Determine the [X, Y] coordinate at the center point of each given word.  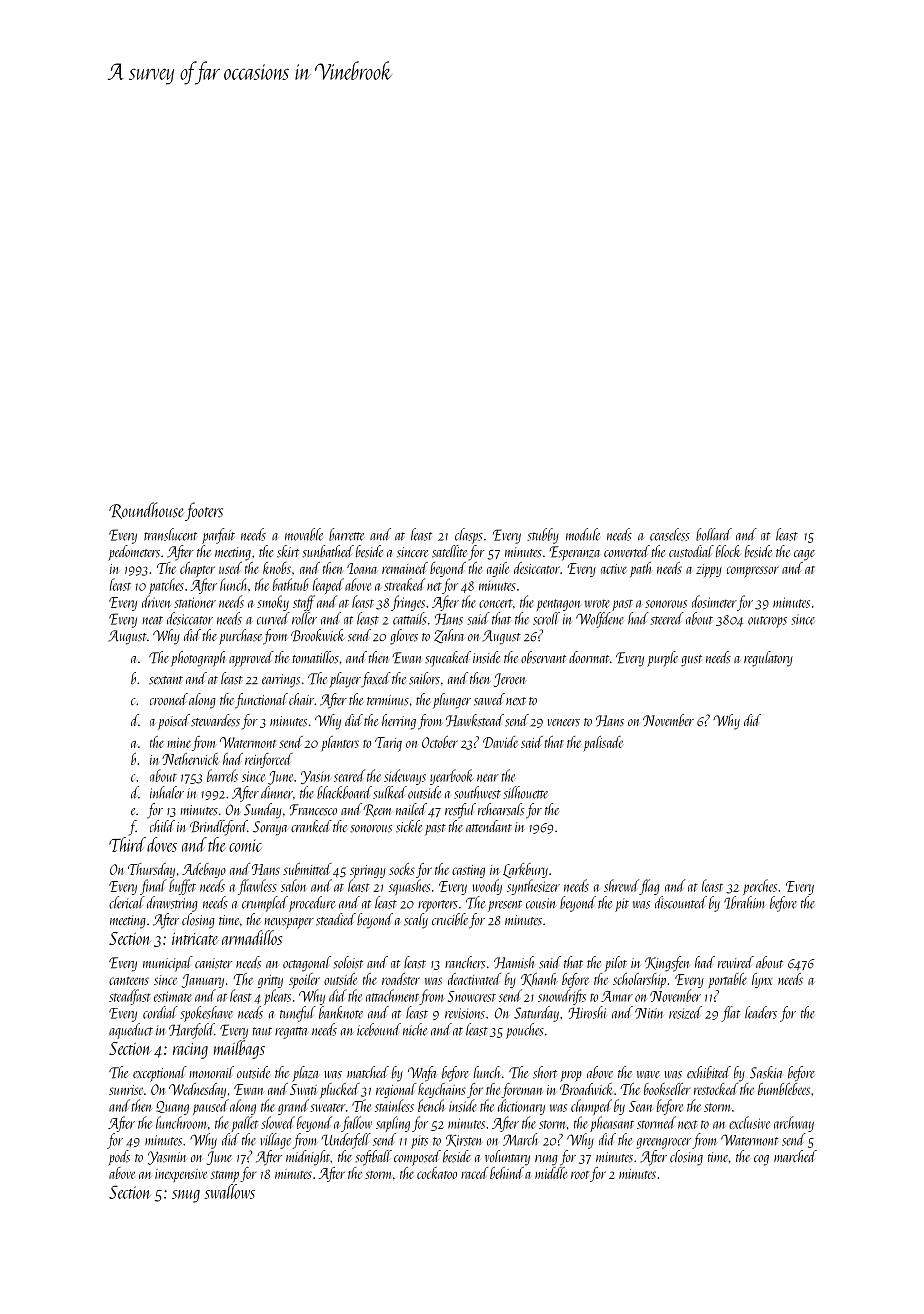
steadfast [130, 997]
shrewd [621, 885]
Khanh [538, 980]
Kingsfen [667, 964]
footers [204, 511]
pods [119, 1158]
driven [156, 601]
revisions [465, 1013]
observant [543, 657]
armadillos [252, 937]
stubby [543, 536]
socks [402, 869]
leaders [761, 1012]
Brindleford [218, 828]
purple [662, 659]
